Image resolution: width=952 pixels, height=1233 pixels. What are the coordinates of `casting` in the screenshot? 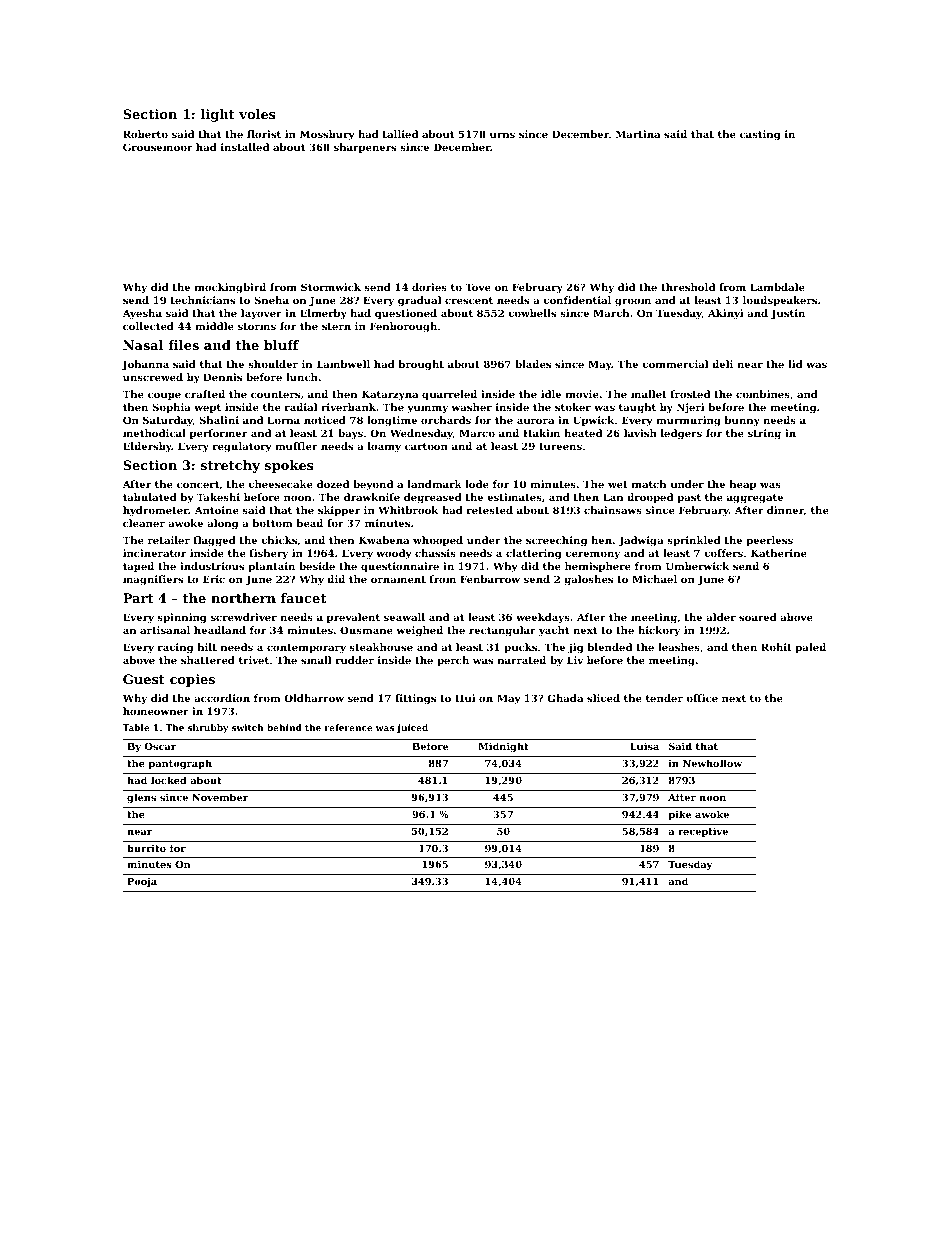 It's located at (760, 135).
